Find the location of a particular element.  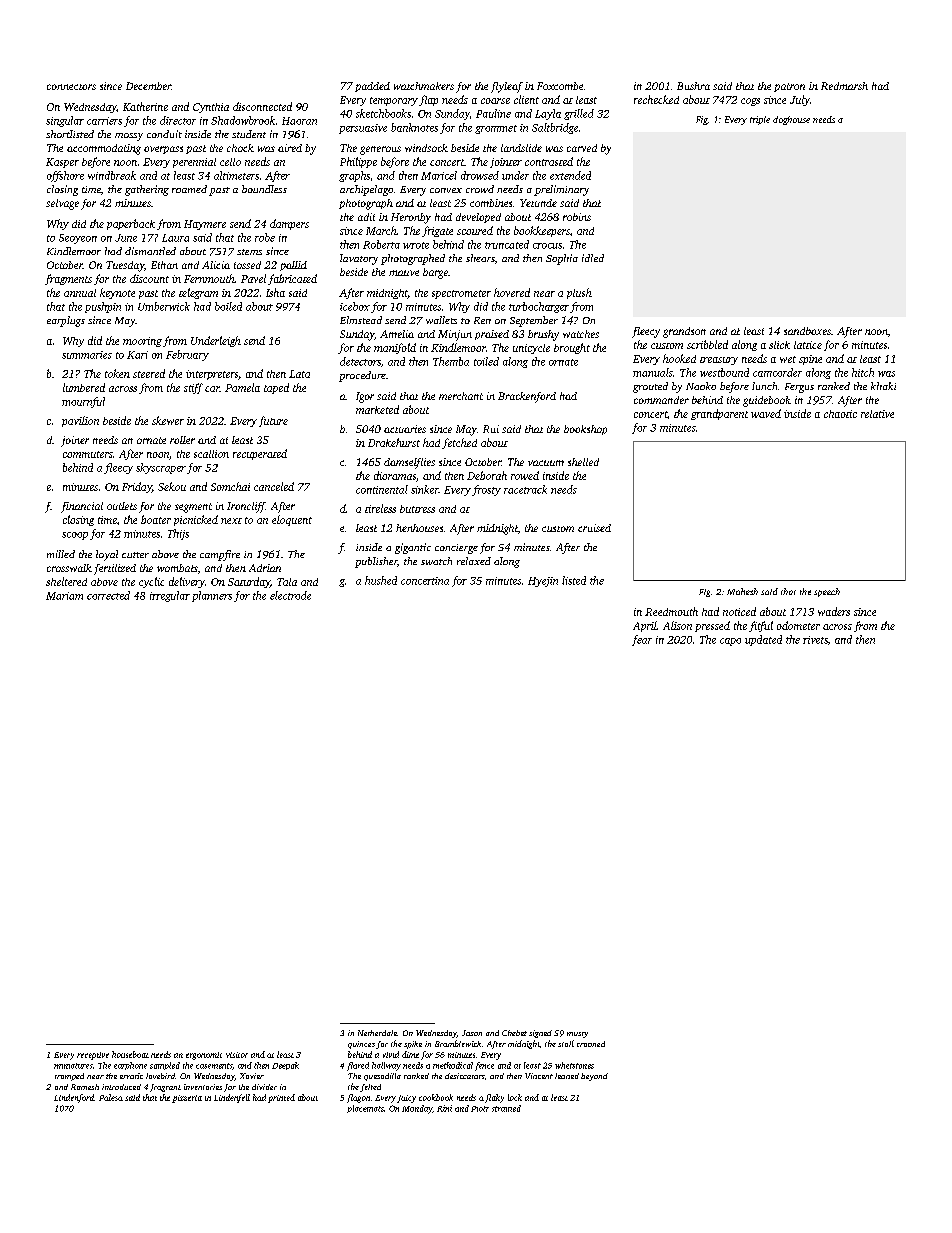

Rini is located at coordinates (444, 1108).
